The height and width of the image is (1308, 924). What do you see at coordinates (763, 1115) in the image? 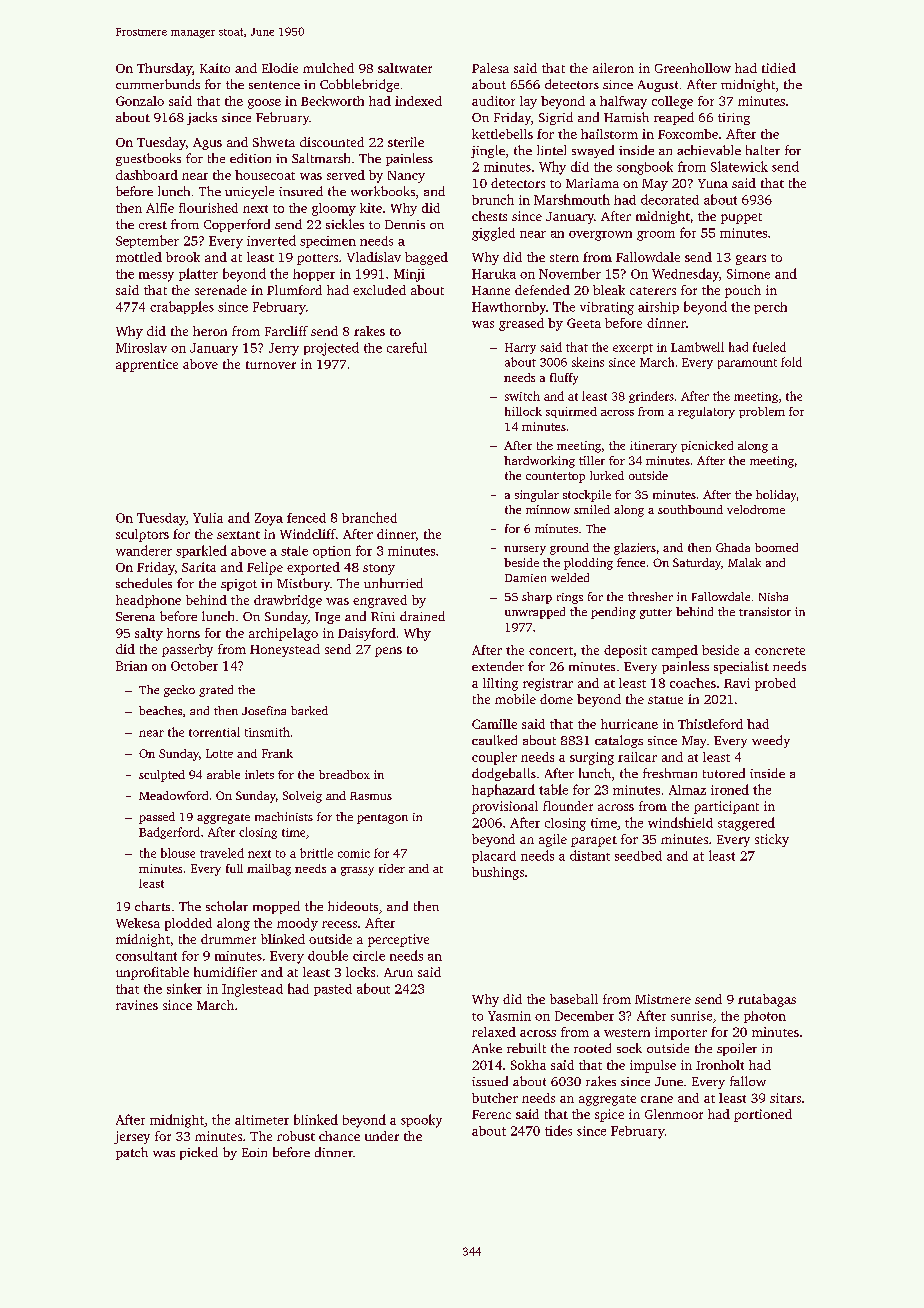
I see `portioned` at bounding box center [763, 1115].
